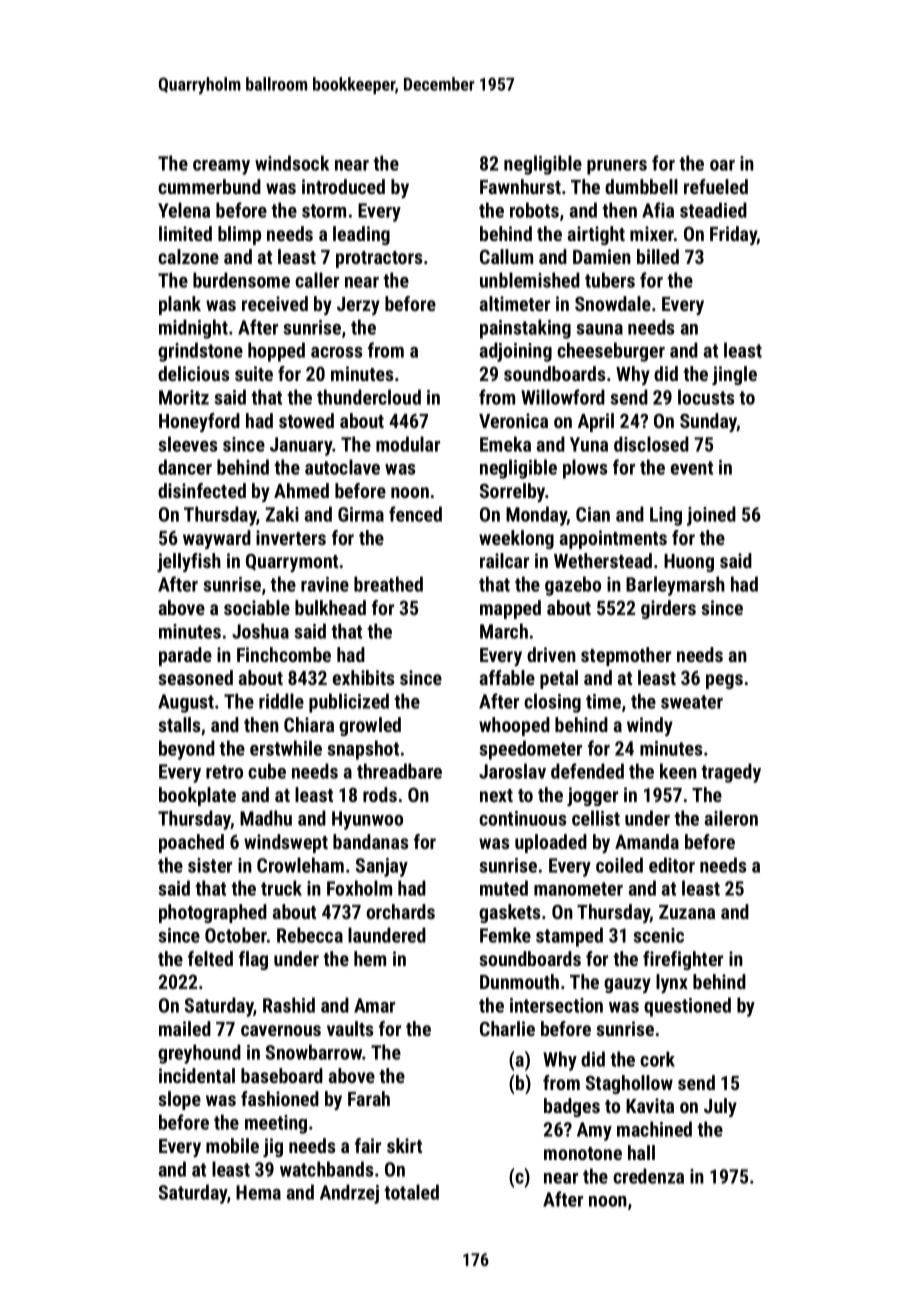 Image resolution: width=924 pixels, height=1311 pixels. What do you see at coordinates (187, 750) in the page?
I see `beyond` at bounding box center [187, 750].
